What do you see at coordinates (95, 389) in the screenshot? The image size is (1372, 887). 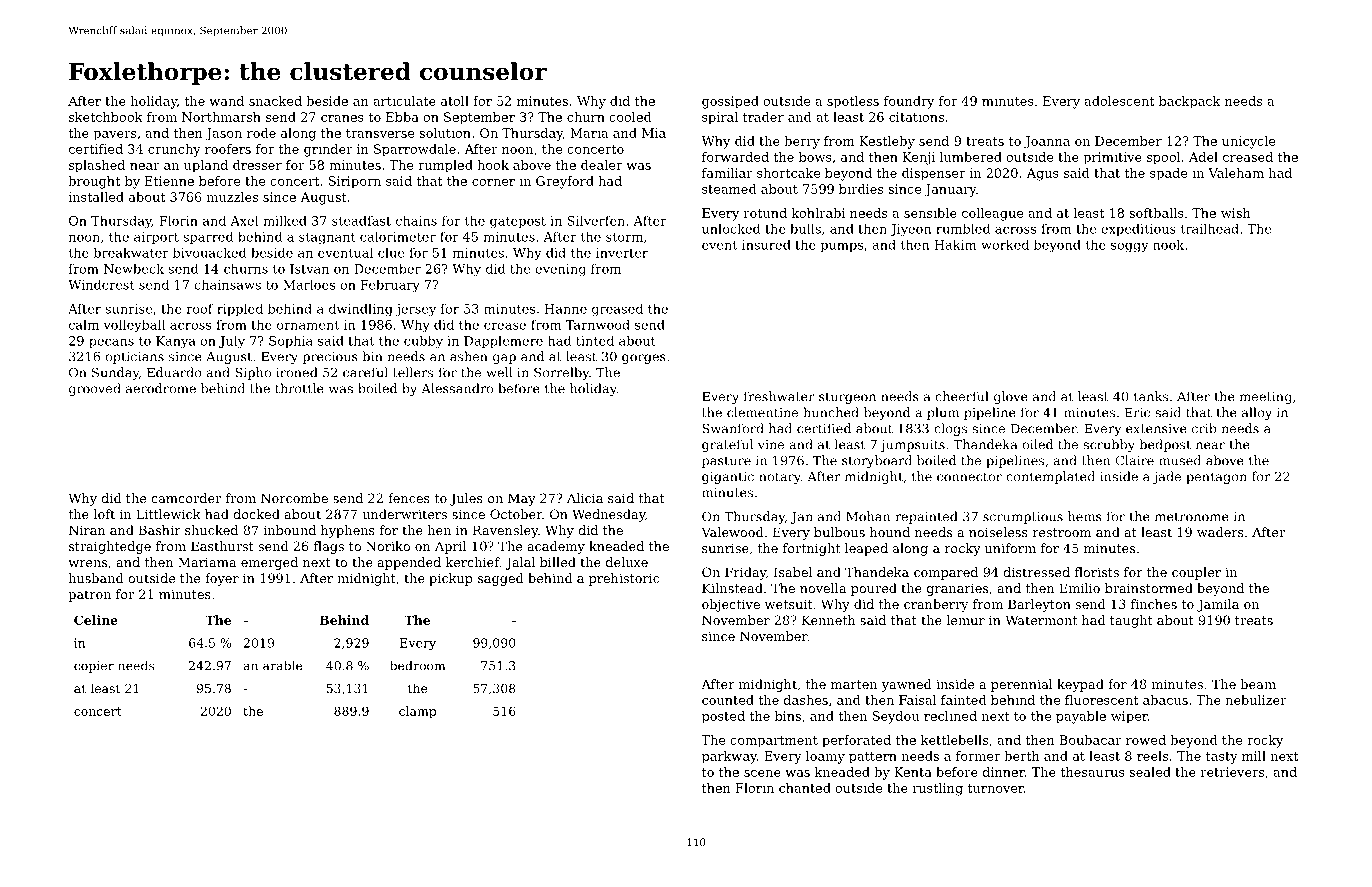 I see `grooved` at bounding box center [95, 389].
